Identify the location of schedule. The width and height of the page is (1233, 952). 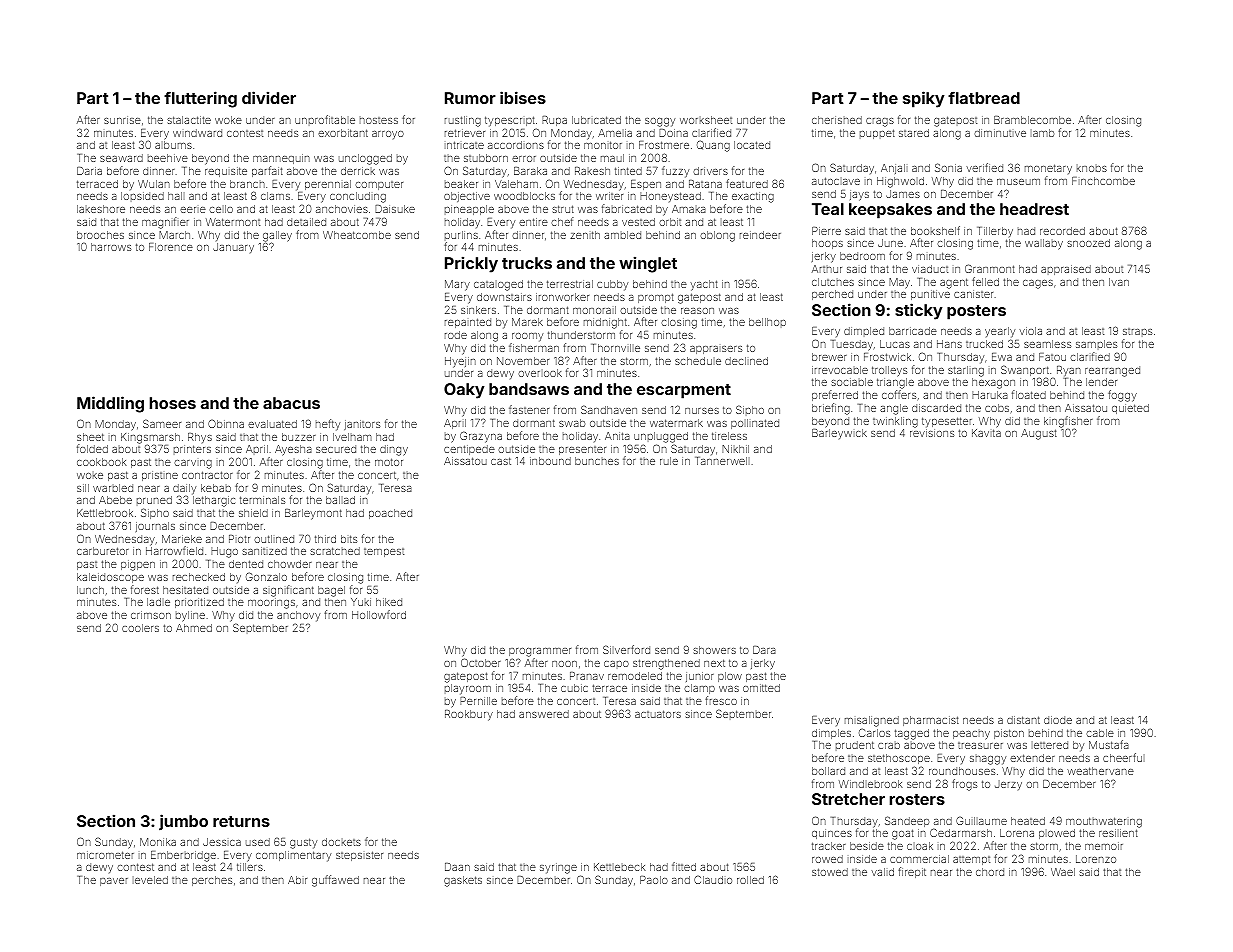
(698, 361).
